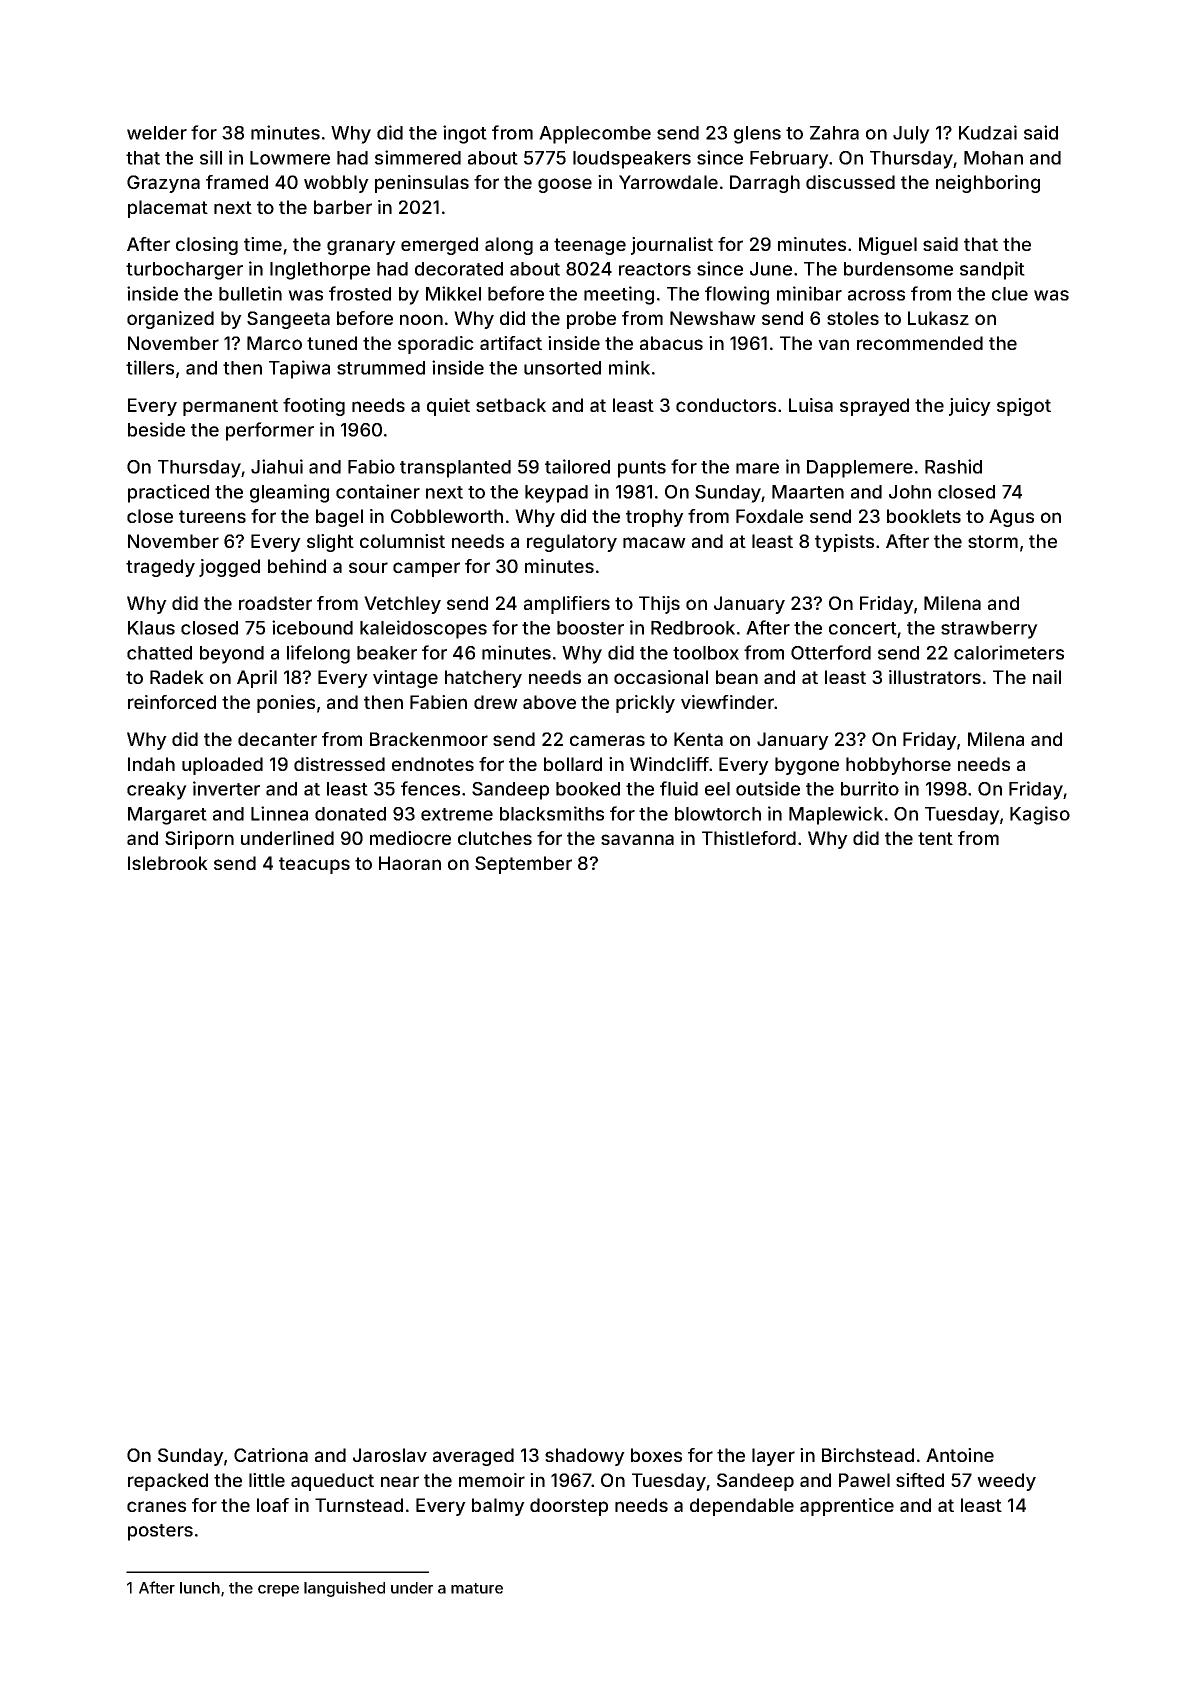 The height and width of the screenshot is (1694, 1198). I want to click on Islebrook, so click(168, 863).
